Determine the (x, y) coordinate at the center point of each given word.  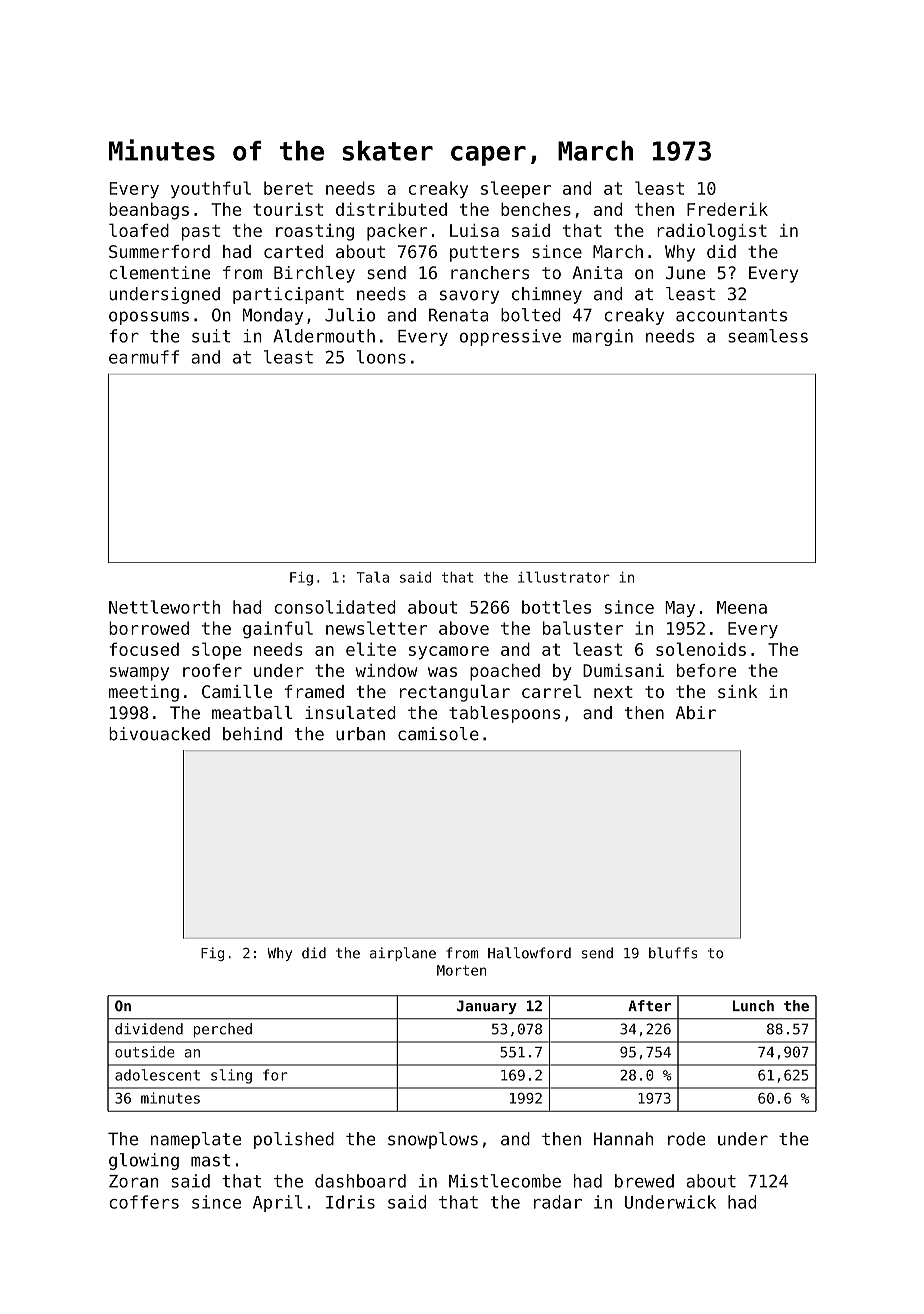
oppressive (510, 337)
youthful (211, 189)
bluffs (673, 953)
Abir (696, 712)
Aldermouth (324, 336)
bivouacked (159, 734)
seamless (768, 336)
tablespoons (504, 714)
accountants (731, 315)
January (487, 1007)
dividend (149, 1029)
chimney (547, 295)
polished (294, 1140)
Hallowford (529, 953)
